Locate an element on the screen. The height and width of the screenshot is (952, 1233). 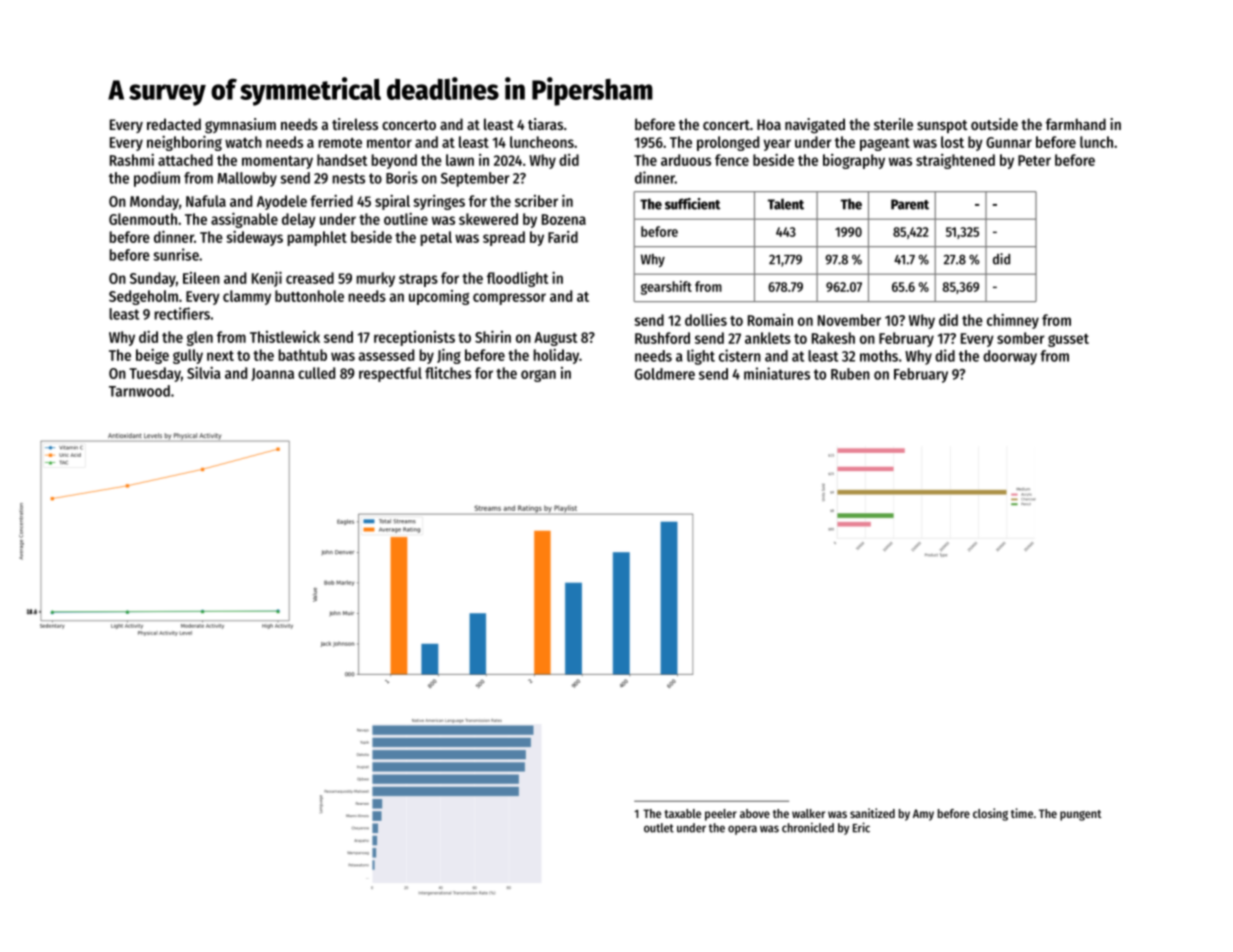
Ruben is located at coordinates (850, 374).
